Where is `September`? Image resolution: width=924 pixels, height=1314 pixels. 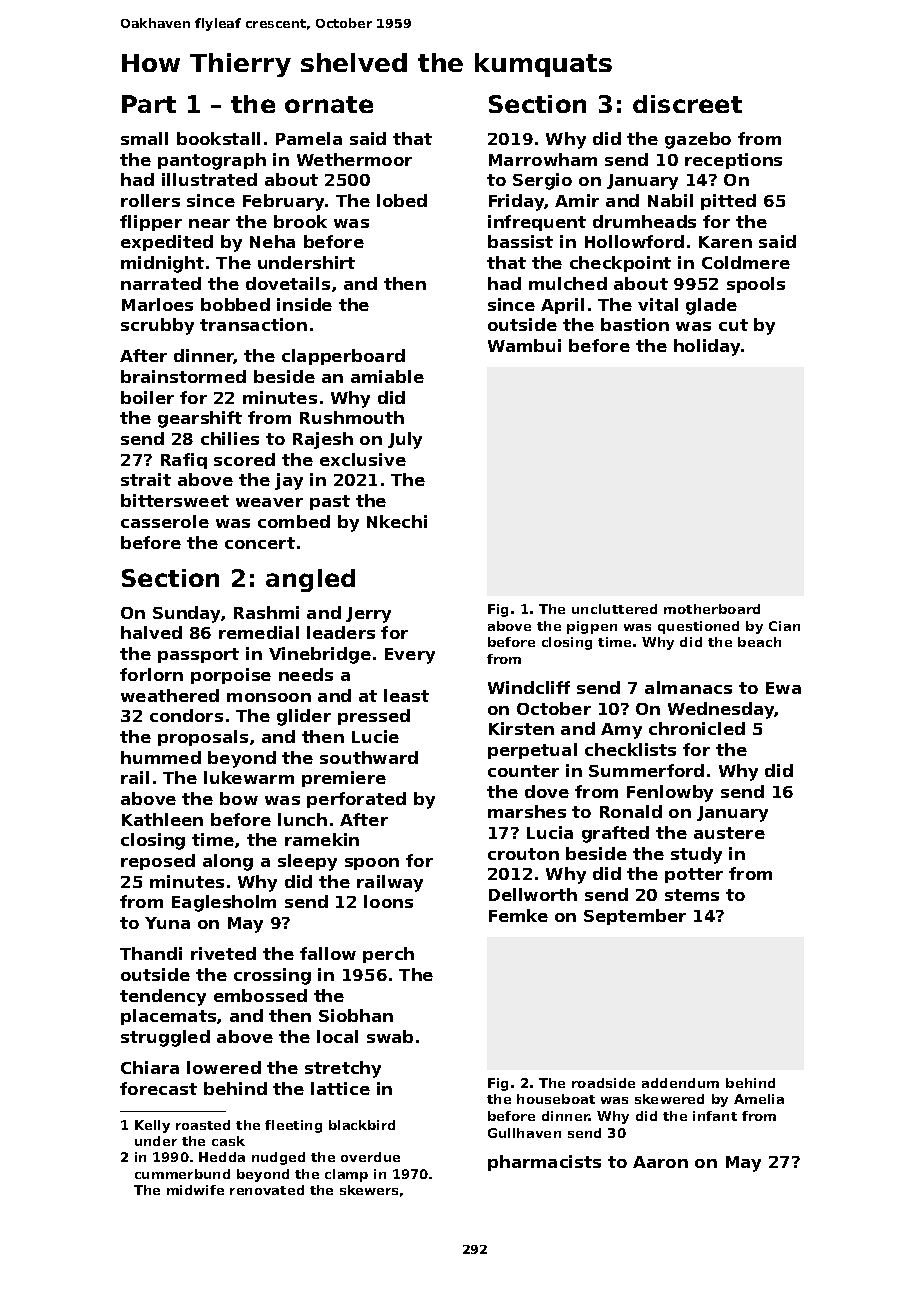 September is located at coordinates (635, 917).
